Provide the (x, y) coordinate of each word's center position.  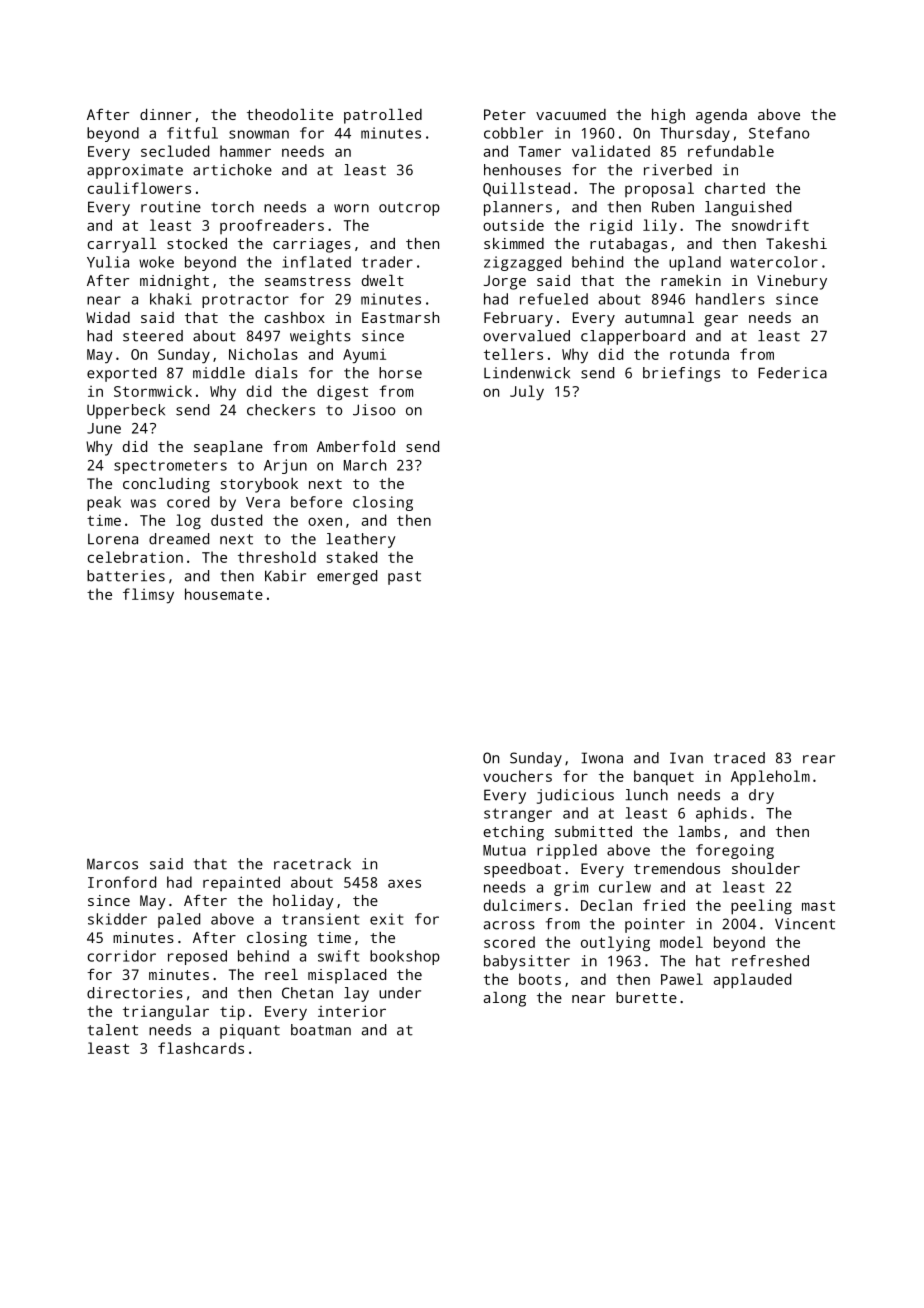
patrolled (383, 116)
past (404, 578)
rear (819, 759)
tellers (513, 354)
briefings (681, 374)
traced (739, 758)
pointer (655, 925)
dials (276, 373)
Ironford (122, 882)
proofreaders (272, 226)
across (509, 925)
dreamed (179, 539)
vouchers (517, 776)
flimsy (148, 596)
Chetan (307, 993)
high (668, 116)
